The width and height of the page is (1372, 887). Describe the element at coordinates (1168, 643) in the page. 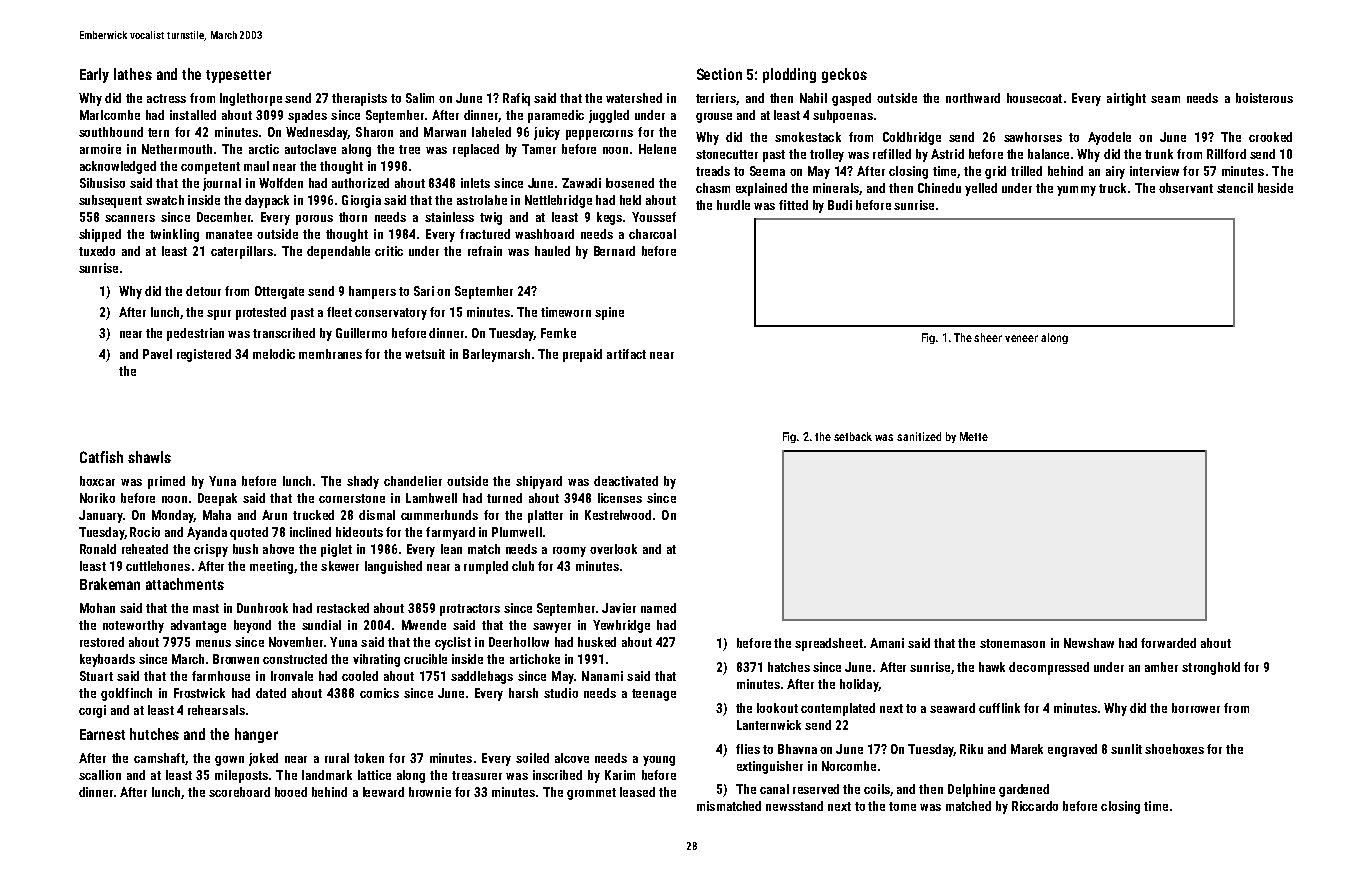

I see `forwarded` at that location.
